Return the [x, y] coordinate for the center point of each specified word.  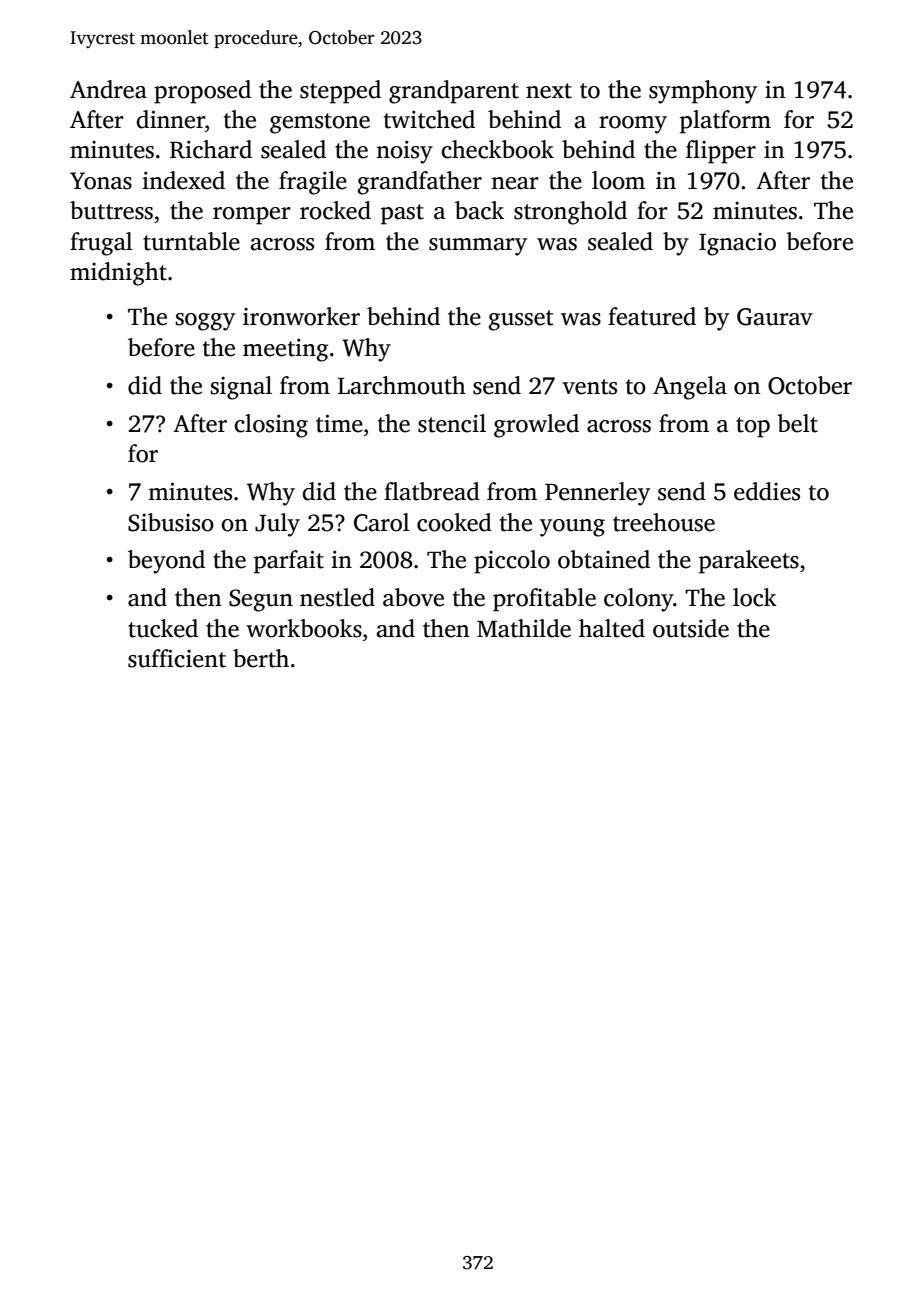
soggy [205, 322]
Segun [261, 600]
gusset [521, 320]
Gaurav [775, 317]
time [339, 423]
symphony [703, 92]
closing [271, 426]
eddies [767, 491]
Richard [211, 149]
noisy [404, 152]
